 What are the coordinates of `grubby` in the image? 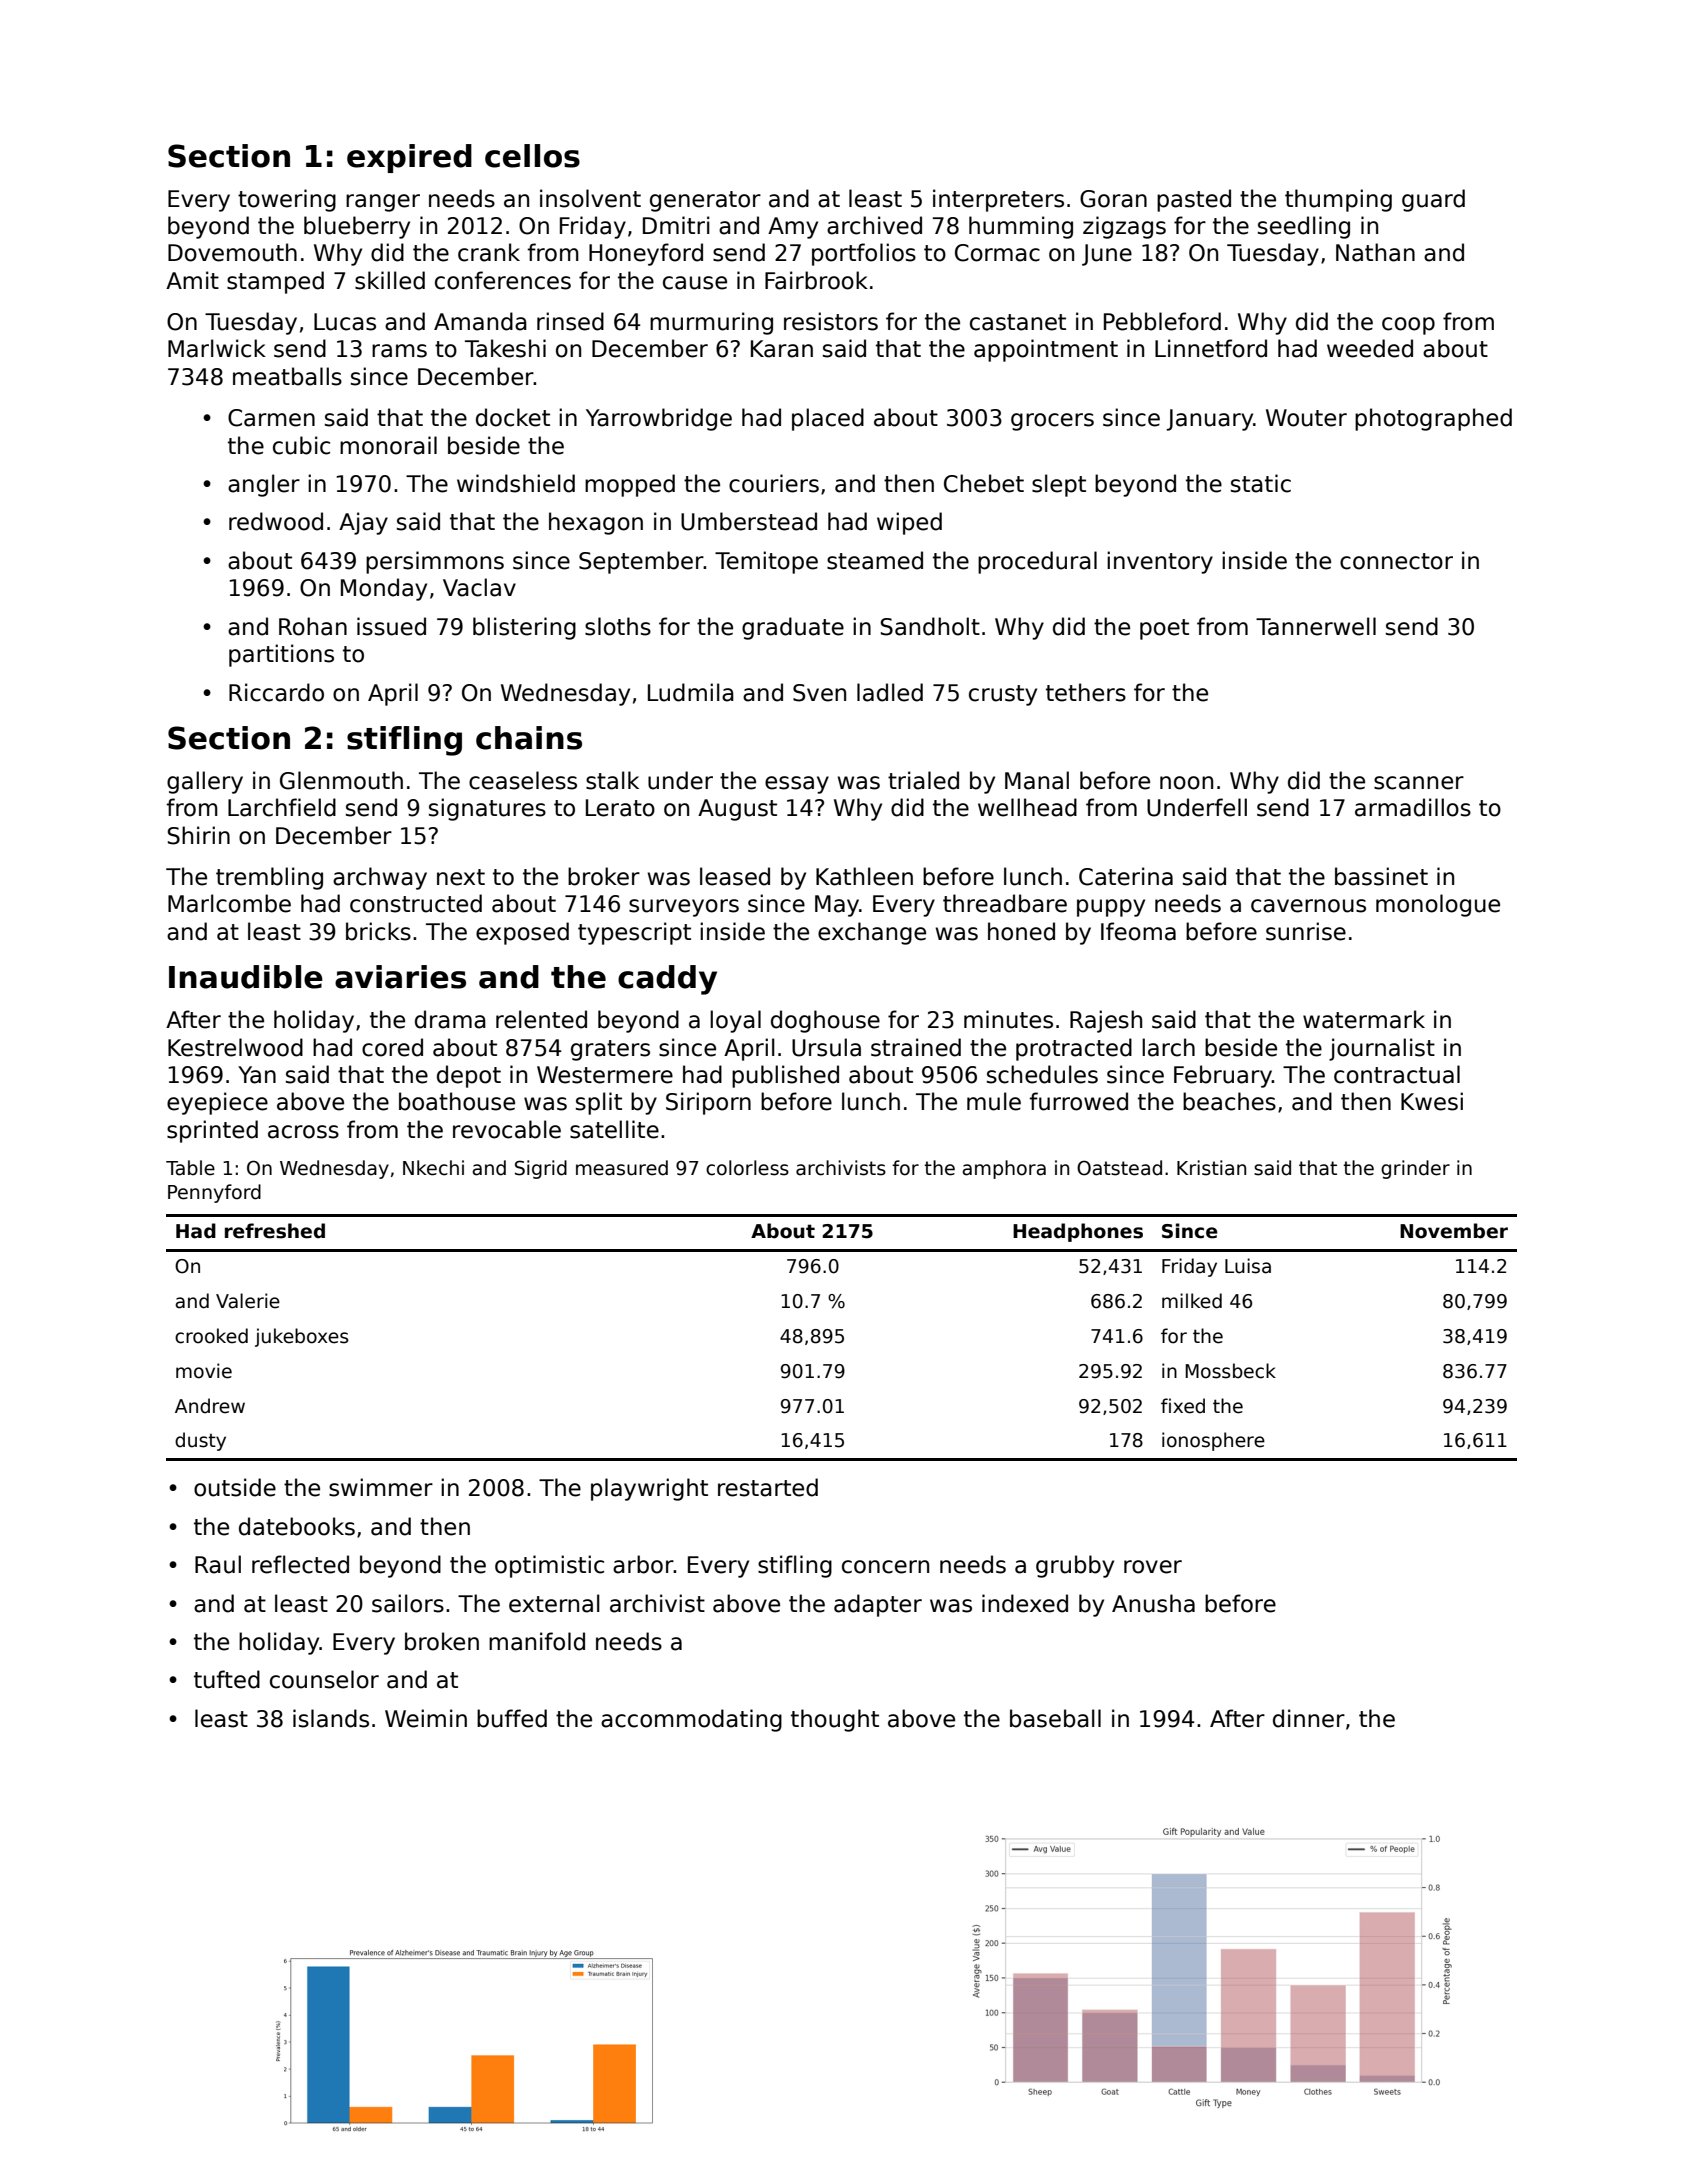 It's located at (1075, 1566).
